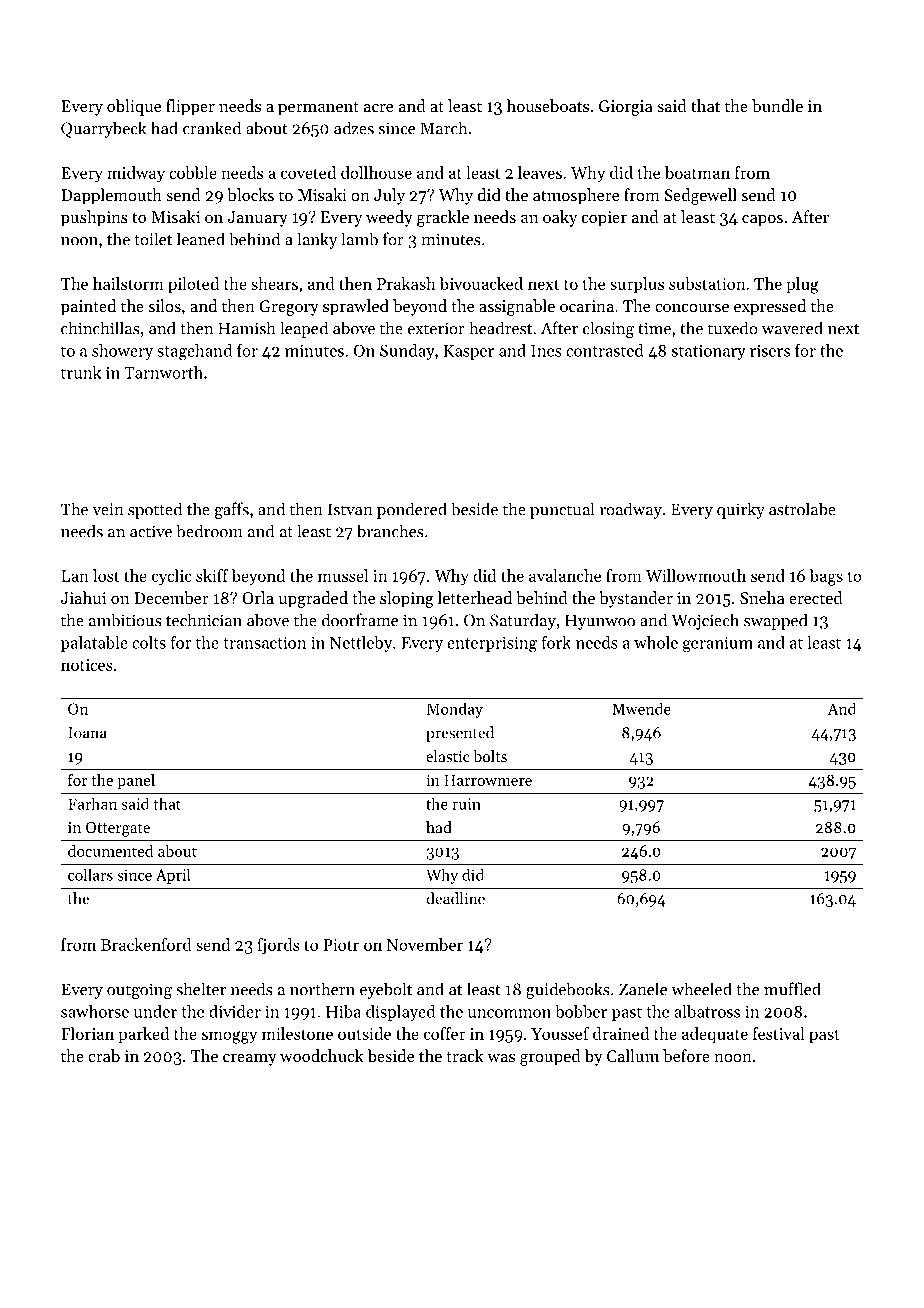 This image has width=924, height=1308. I want to click on Sedgewell, so click(700, 196).
